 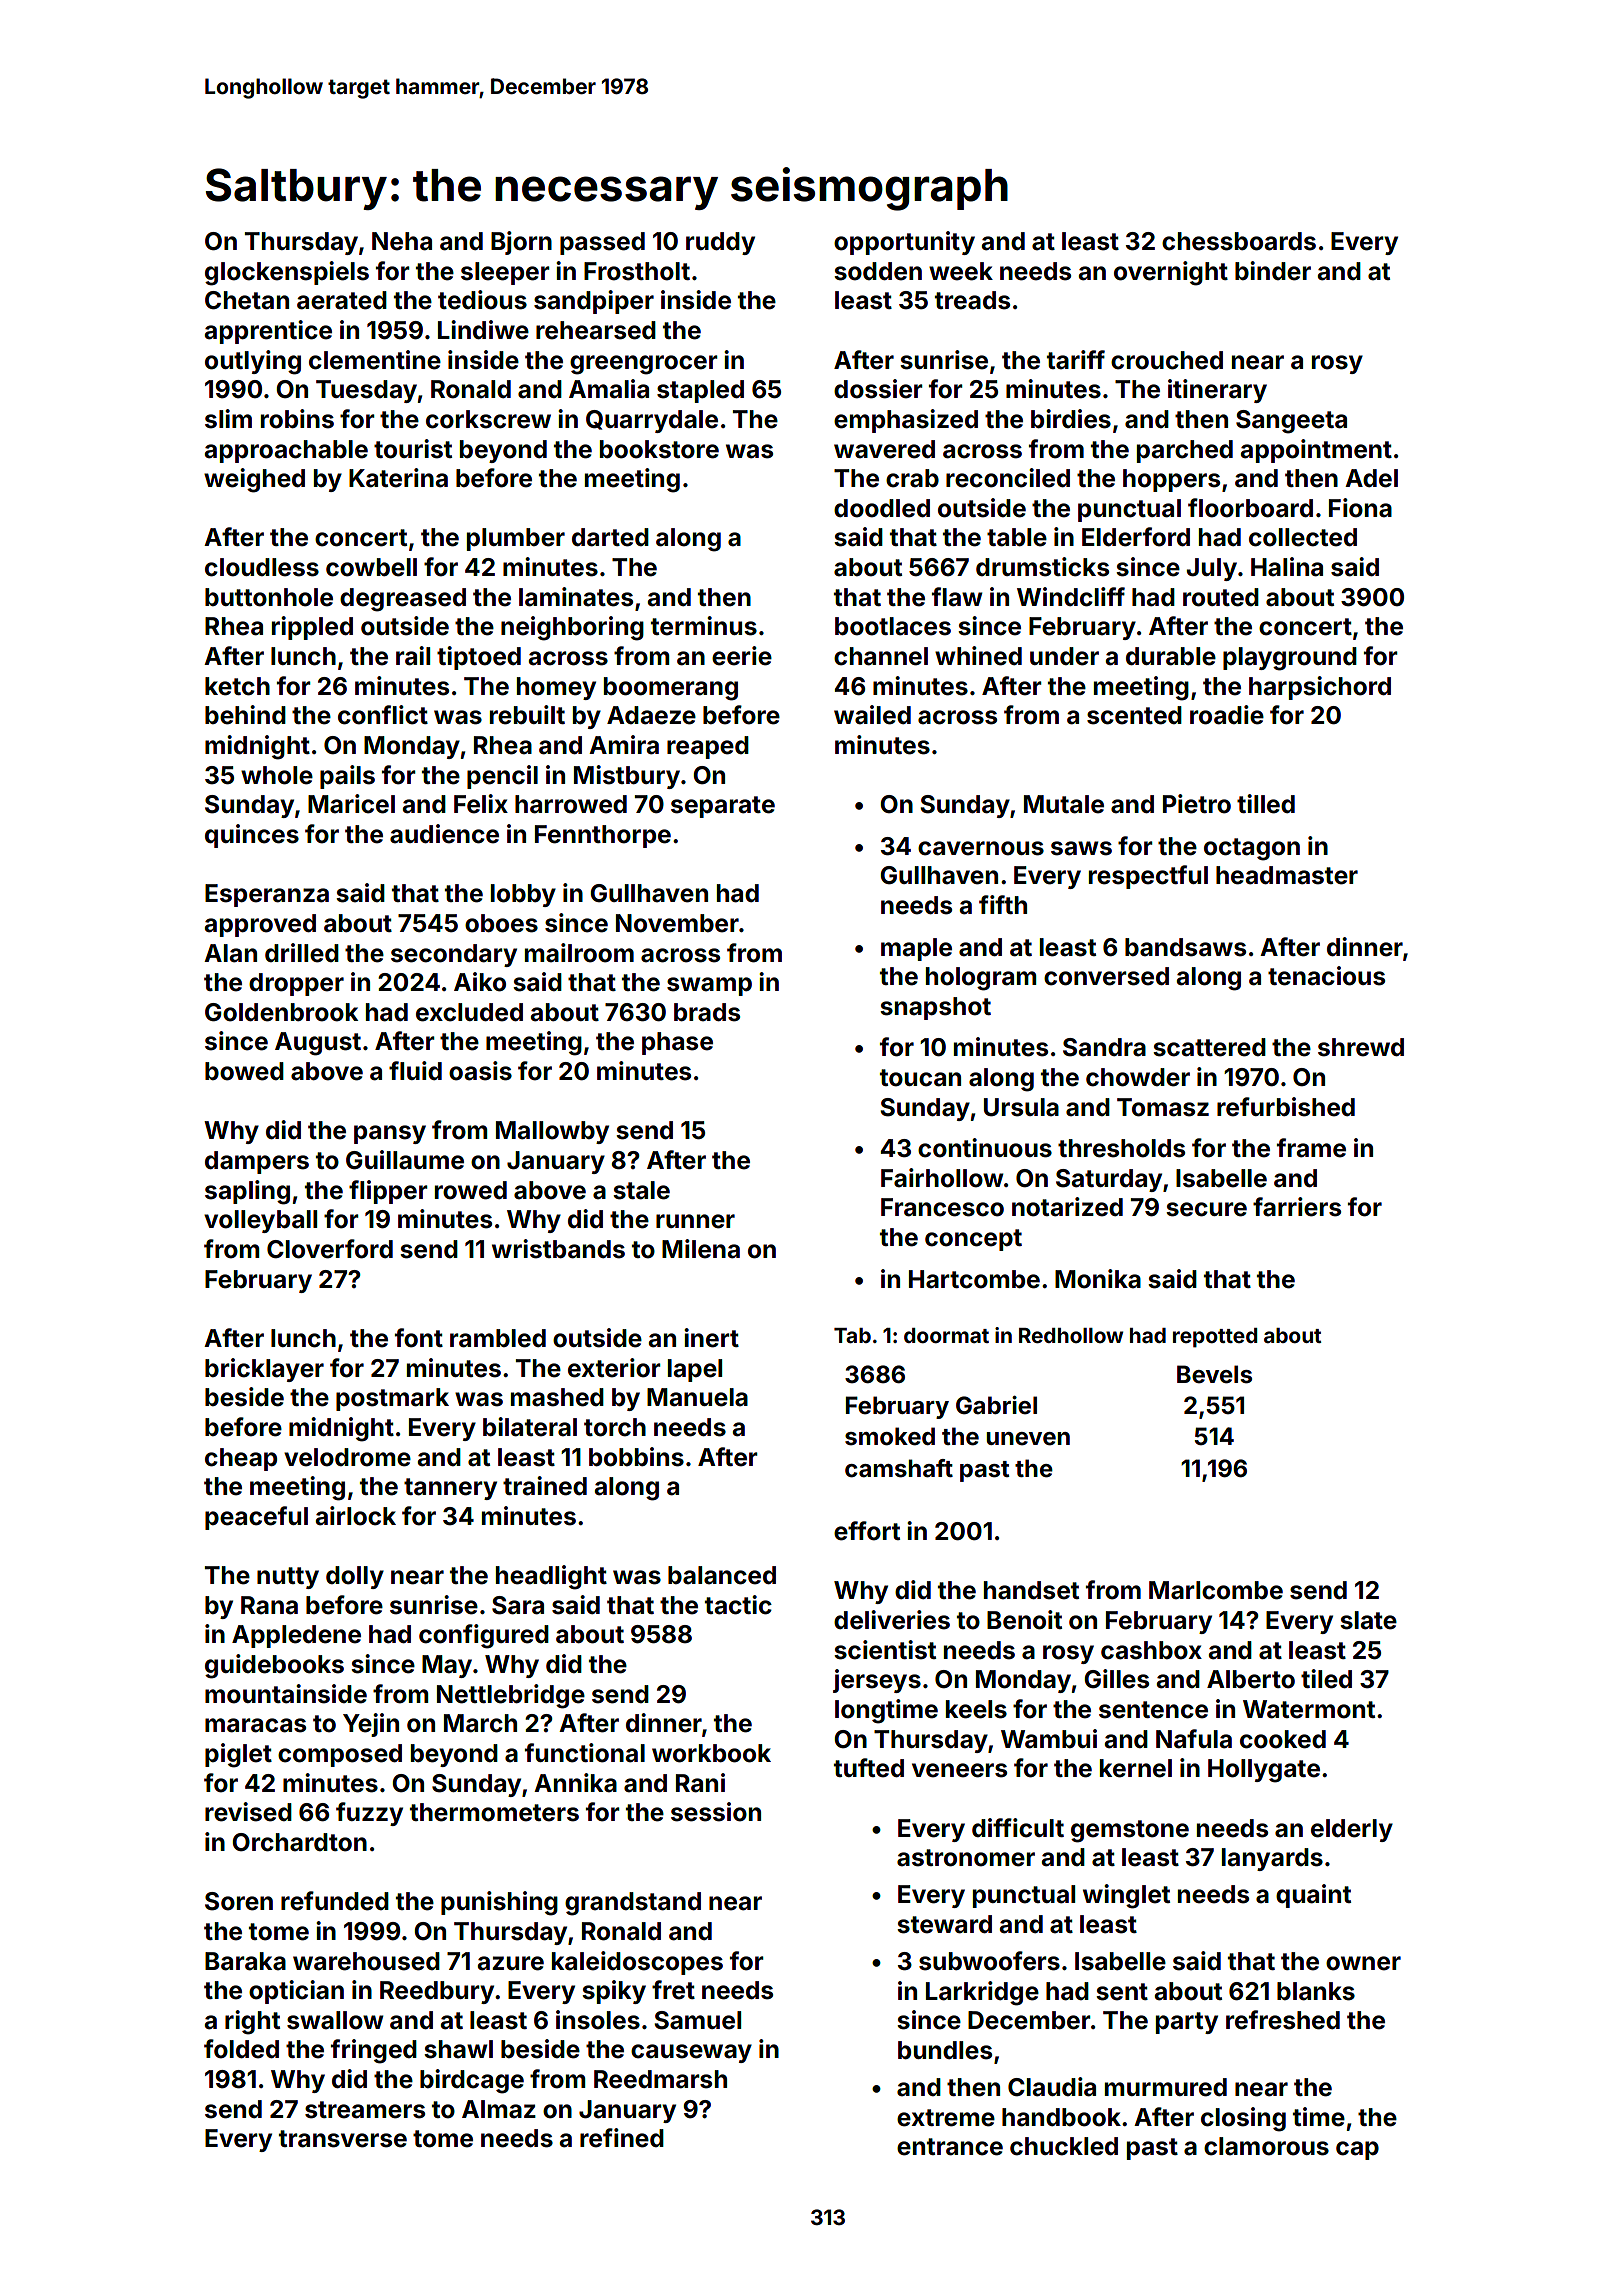 I want to click on slim, so click(x=228, y=419).
